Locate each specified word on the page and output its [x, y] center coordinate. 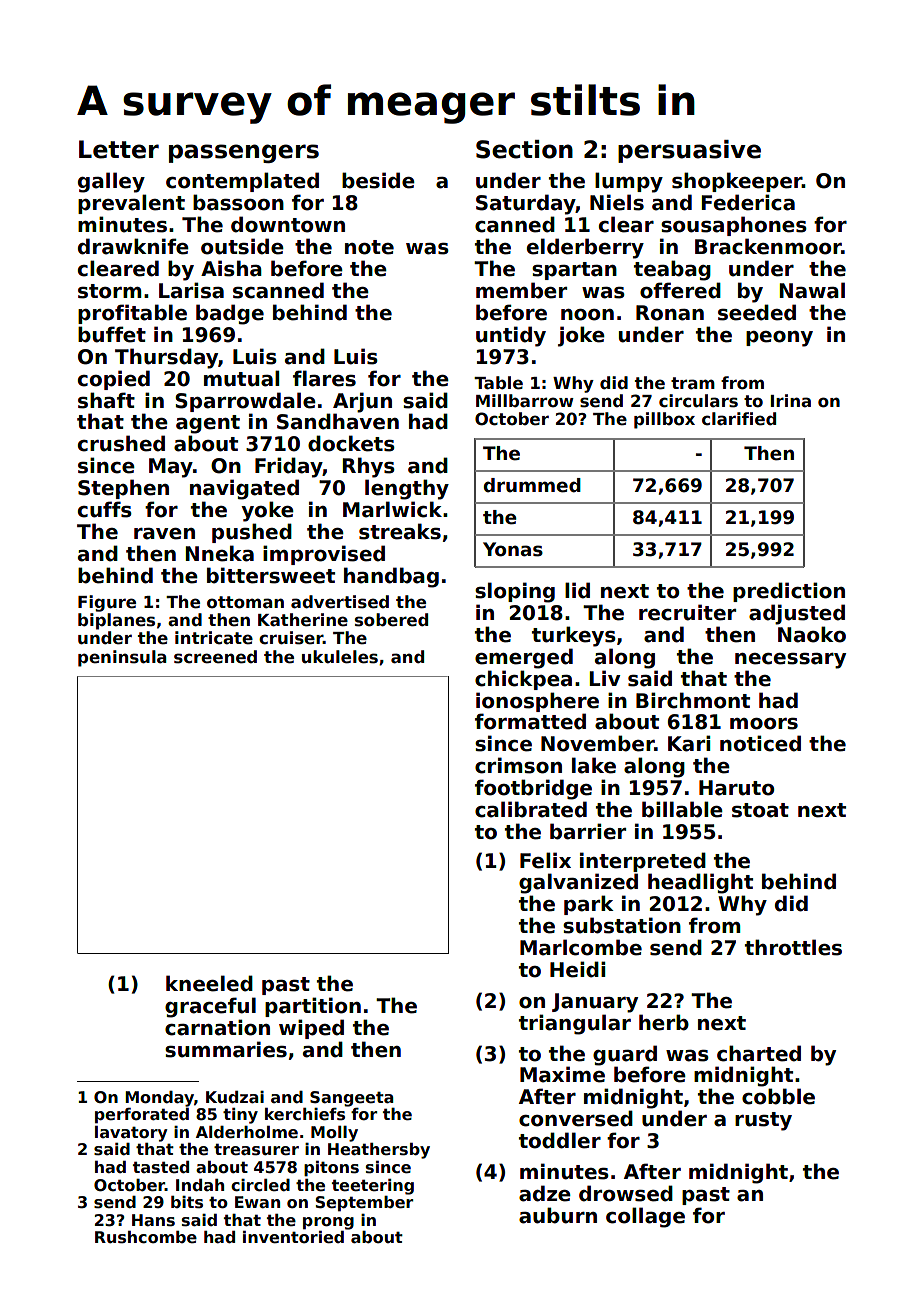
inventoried [293, 1237]
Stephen [123, 489]
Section [524, 149]
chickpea [523, 680]
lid [577, 590]
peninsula [122, 658]
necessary [790, 661]
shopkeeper [737, 182]
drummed [532, 485]
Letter [119, 149]
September [364, 1204]
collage [645, 1217]
